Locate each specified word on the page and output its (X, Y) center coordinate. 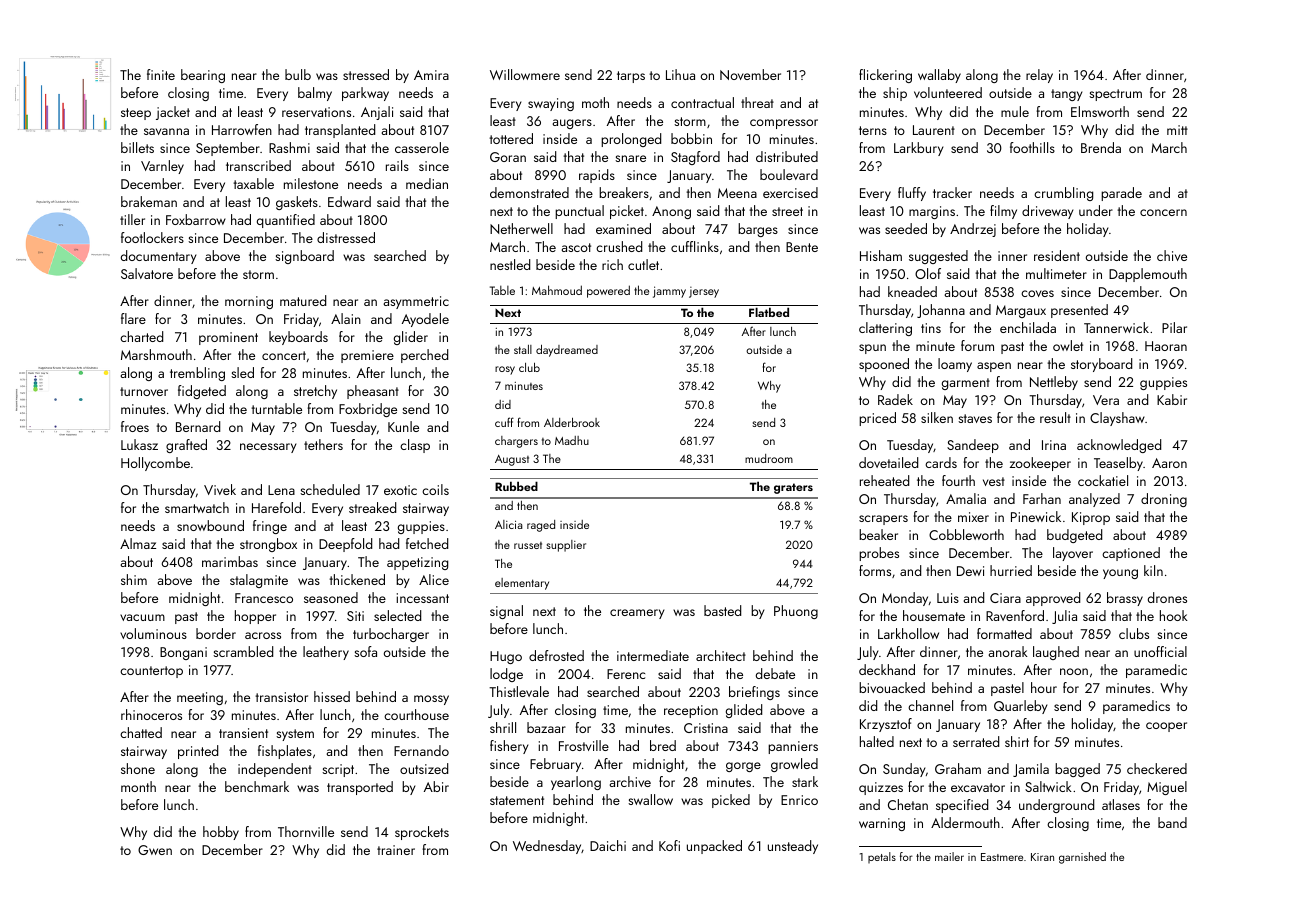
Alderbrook (572, 422)
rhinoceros (151, 714)
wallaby (939, 76)
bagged (1077, 770)
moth (595, 102)
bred (663, 745)
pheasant (373, 392)
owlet (1068, 345)
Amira (431, 75)
